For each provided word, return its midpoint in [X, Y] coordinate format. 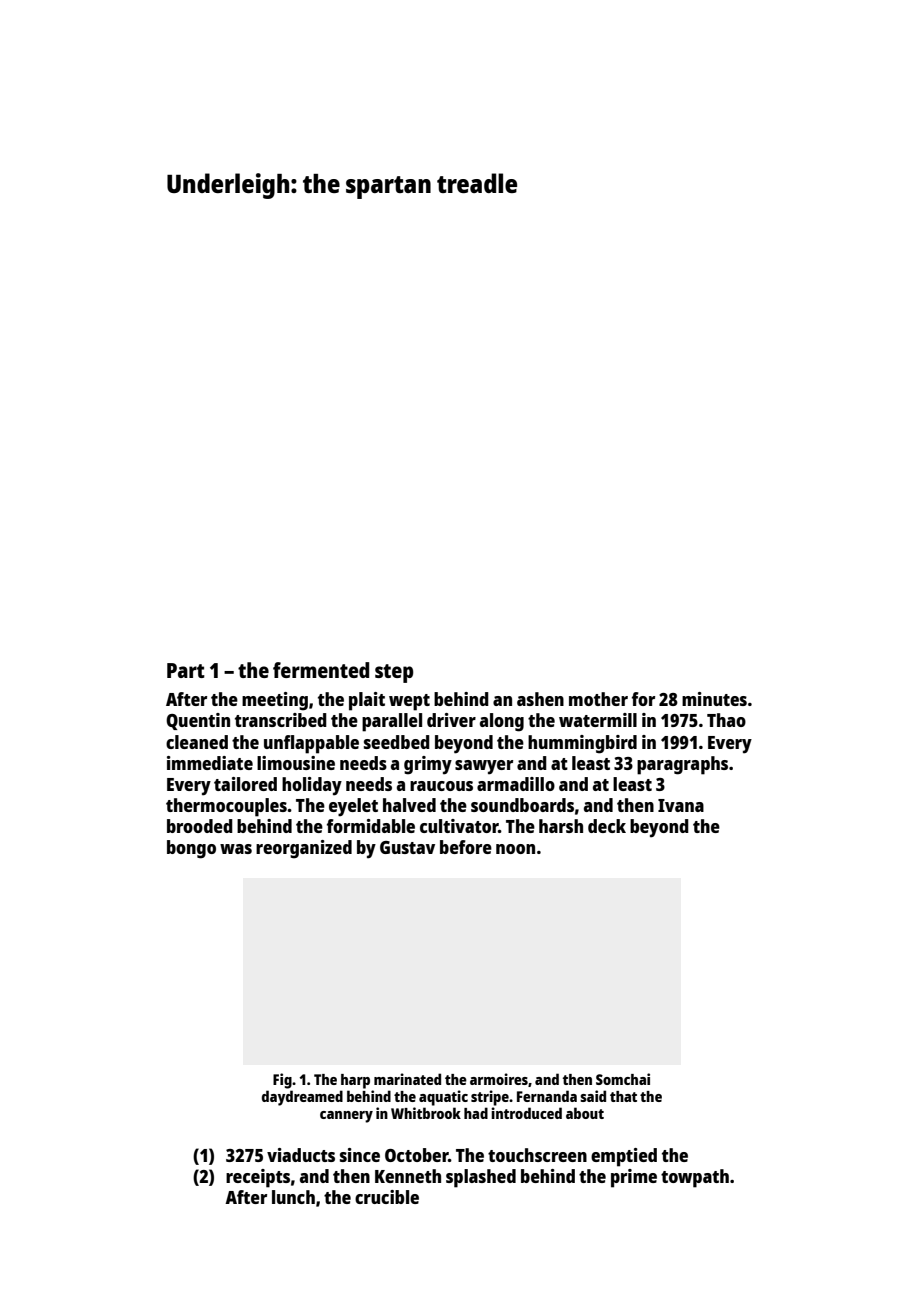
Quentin [198, 721]
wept [409, 702]
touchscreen [537, 1155]
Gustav [407, 847]
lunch [293, 1197]
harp [355, 1081]
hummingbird [582, 744]
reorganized [304, 849]
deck [607, 826]
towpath [695, 1178]
